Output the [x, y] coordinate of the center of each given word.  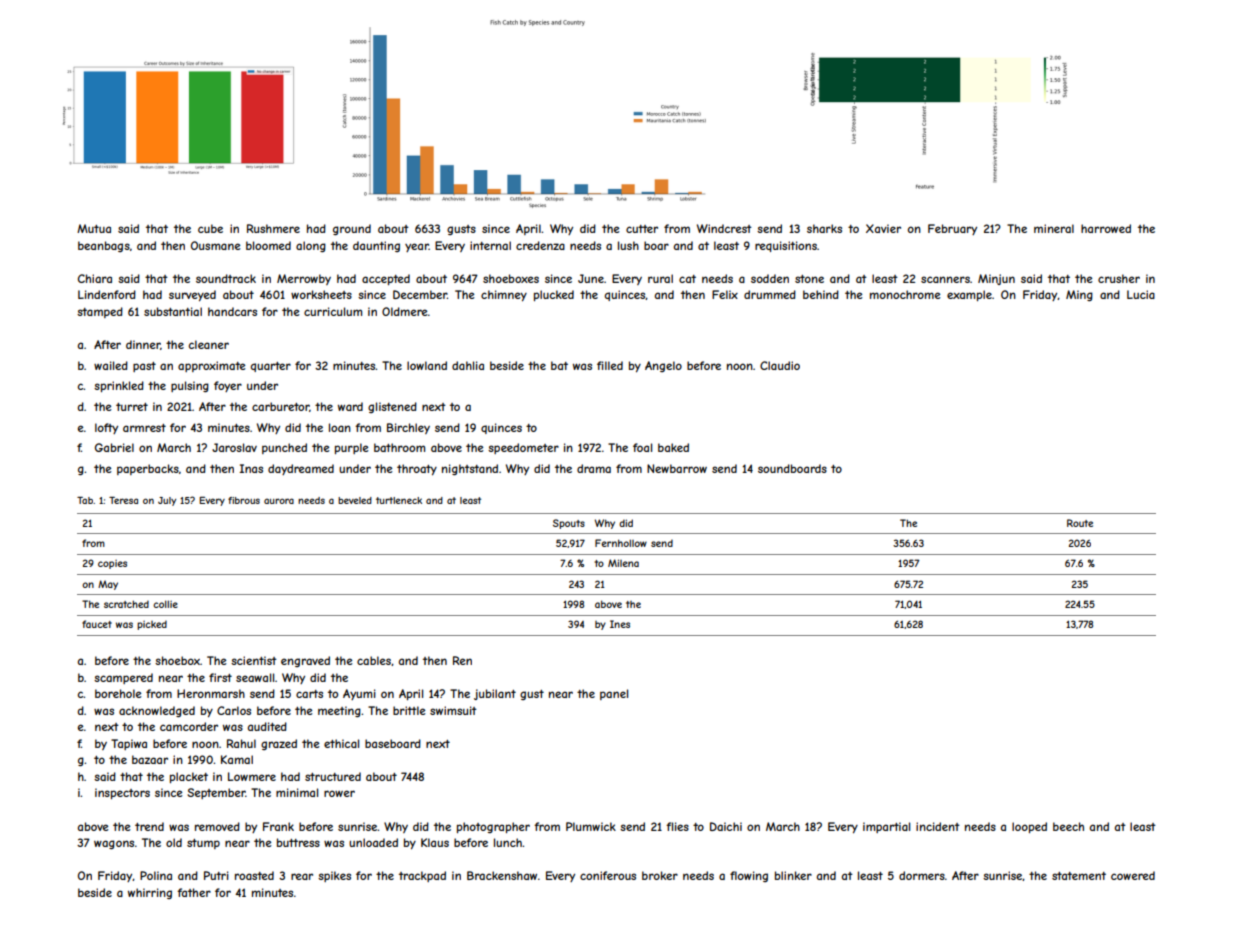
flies [677, 826]
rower [339, 793]
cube [210, 228]
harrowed [1106, 228]
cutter [642, 229]
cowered [1133, 875]
